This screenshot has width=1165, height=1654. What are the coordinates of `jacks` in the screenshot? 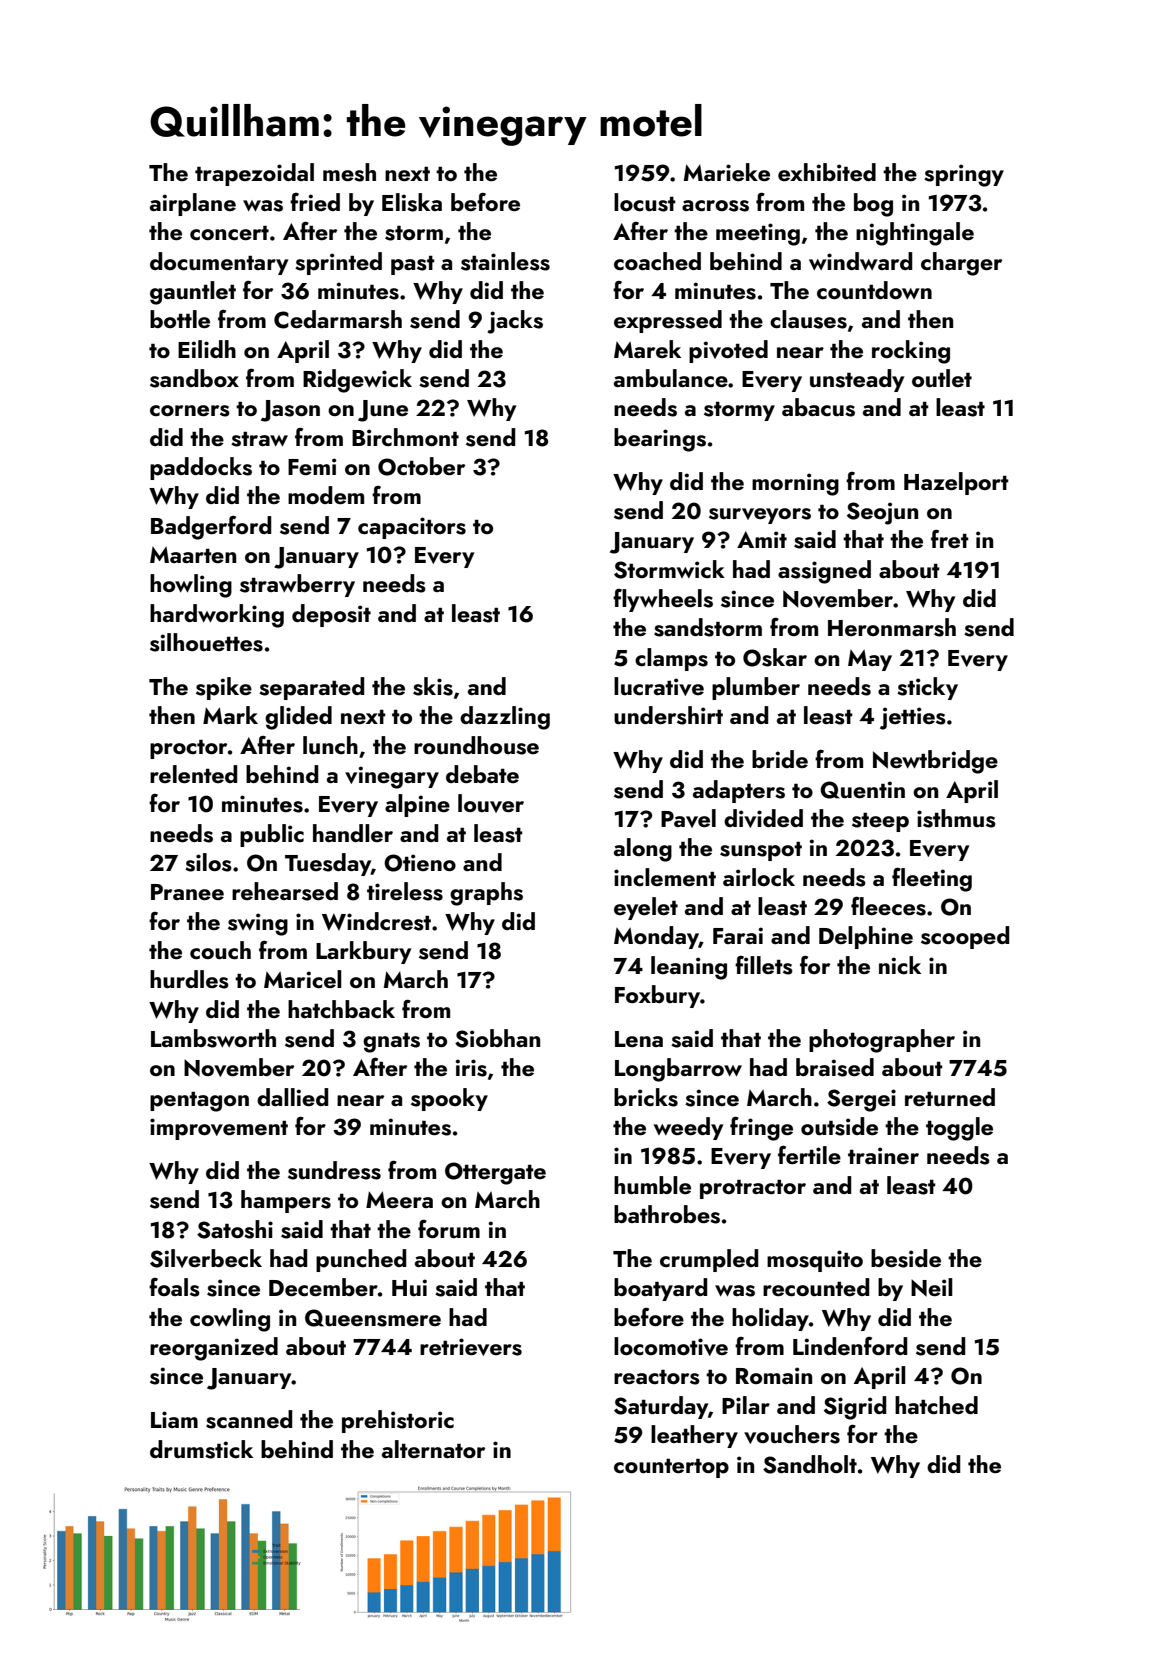 It's located at (515, 322).
